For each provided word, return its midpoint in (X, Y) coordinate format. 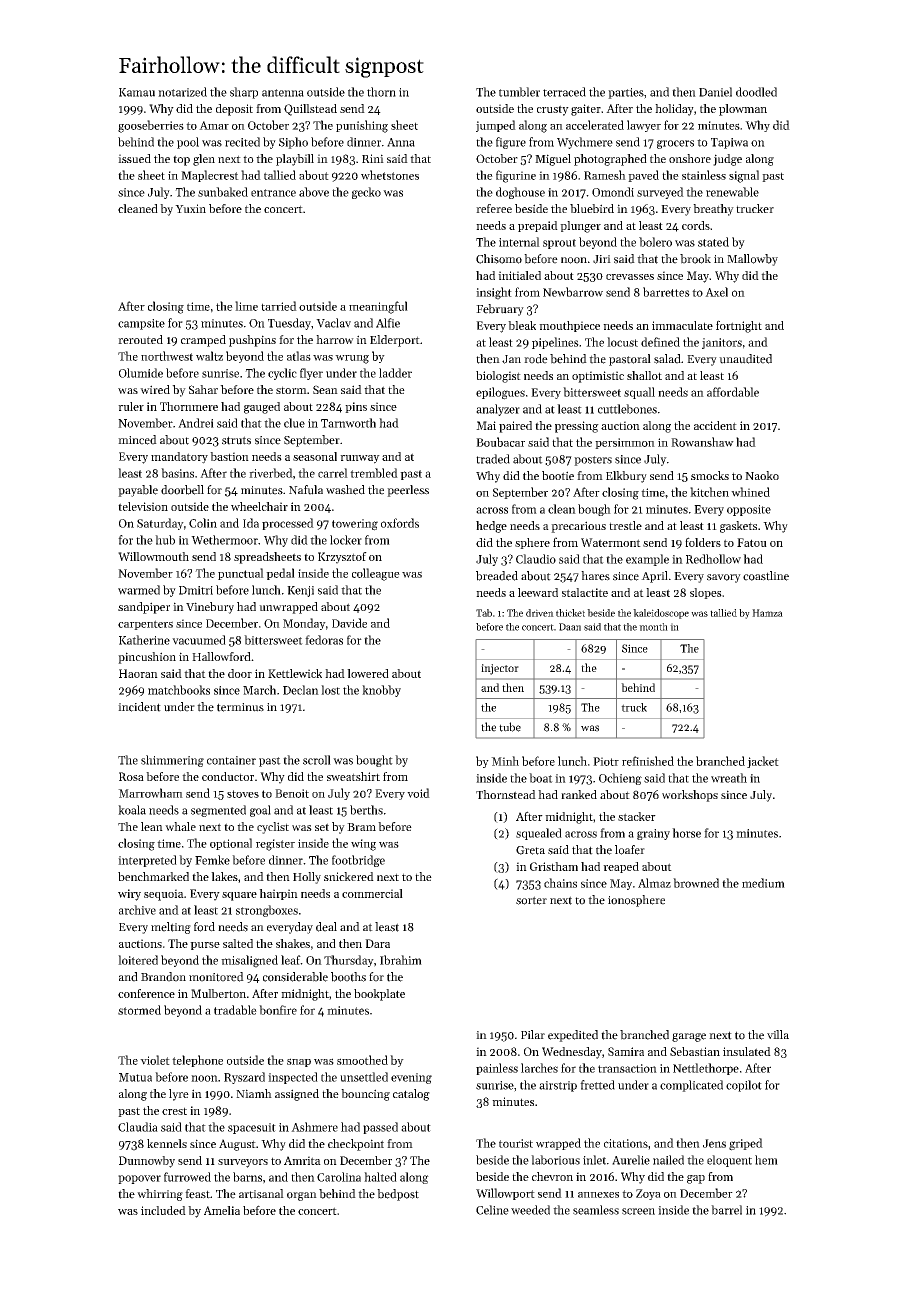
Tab (484, 613)
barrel (726, 1210)
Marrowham (150, 793)
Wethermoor (224, 540)
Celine (492, 1210)
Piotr (606, 761)
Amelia (222, 1210)
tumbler (519, 92)
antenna (283, 93)
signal (744, 176)
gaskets (738, 527)
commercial (372, 893)
